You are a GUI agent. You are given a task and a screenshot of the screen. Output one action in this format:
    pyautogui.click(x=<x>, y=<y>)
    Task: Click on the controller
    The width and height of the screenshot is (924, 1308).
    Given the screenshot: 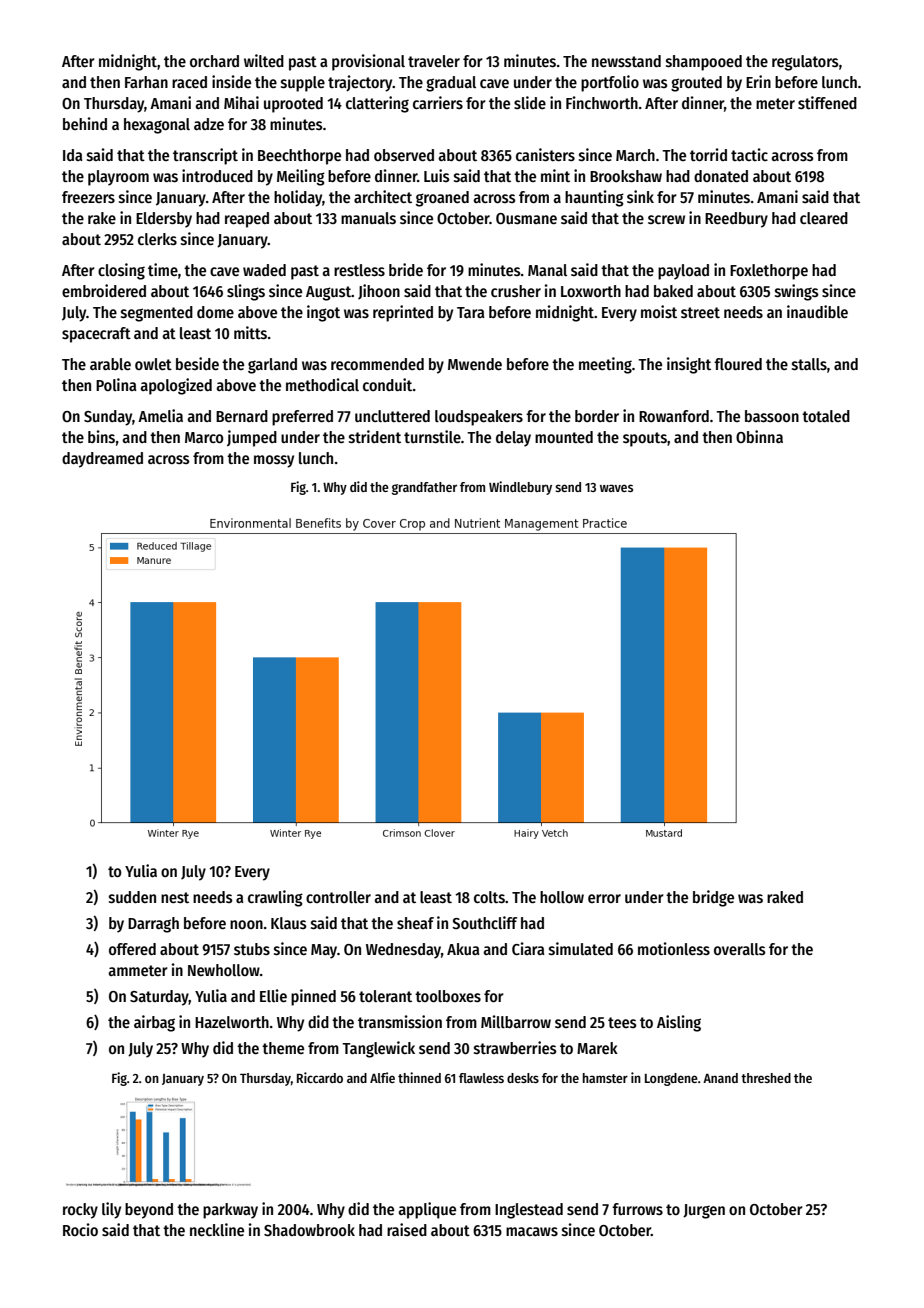 What is the action you would take?
    pyautogui.click(x=338, y=897)
